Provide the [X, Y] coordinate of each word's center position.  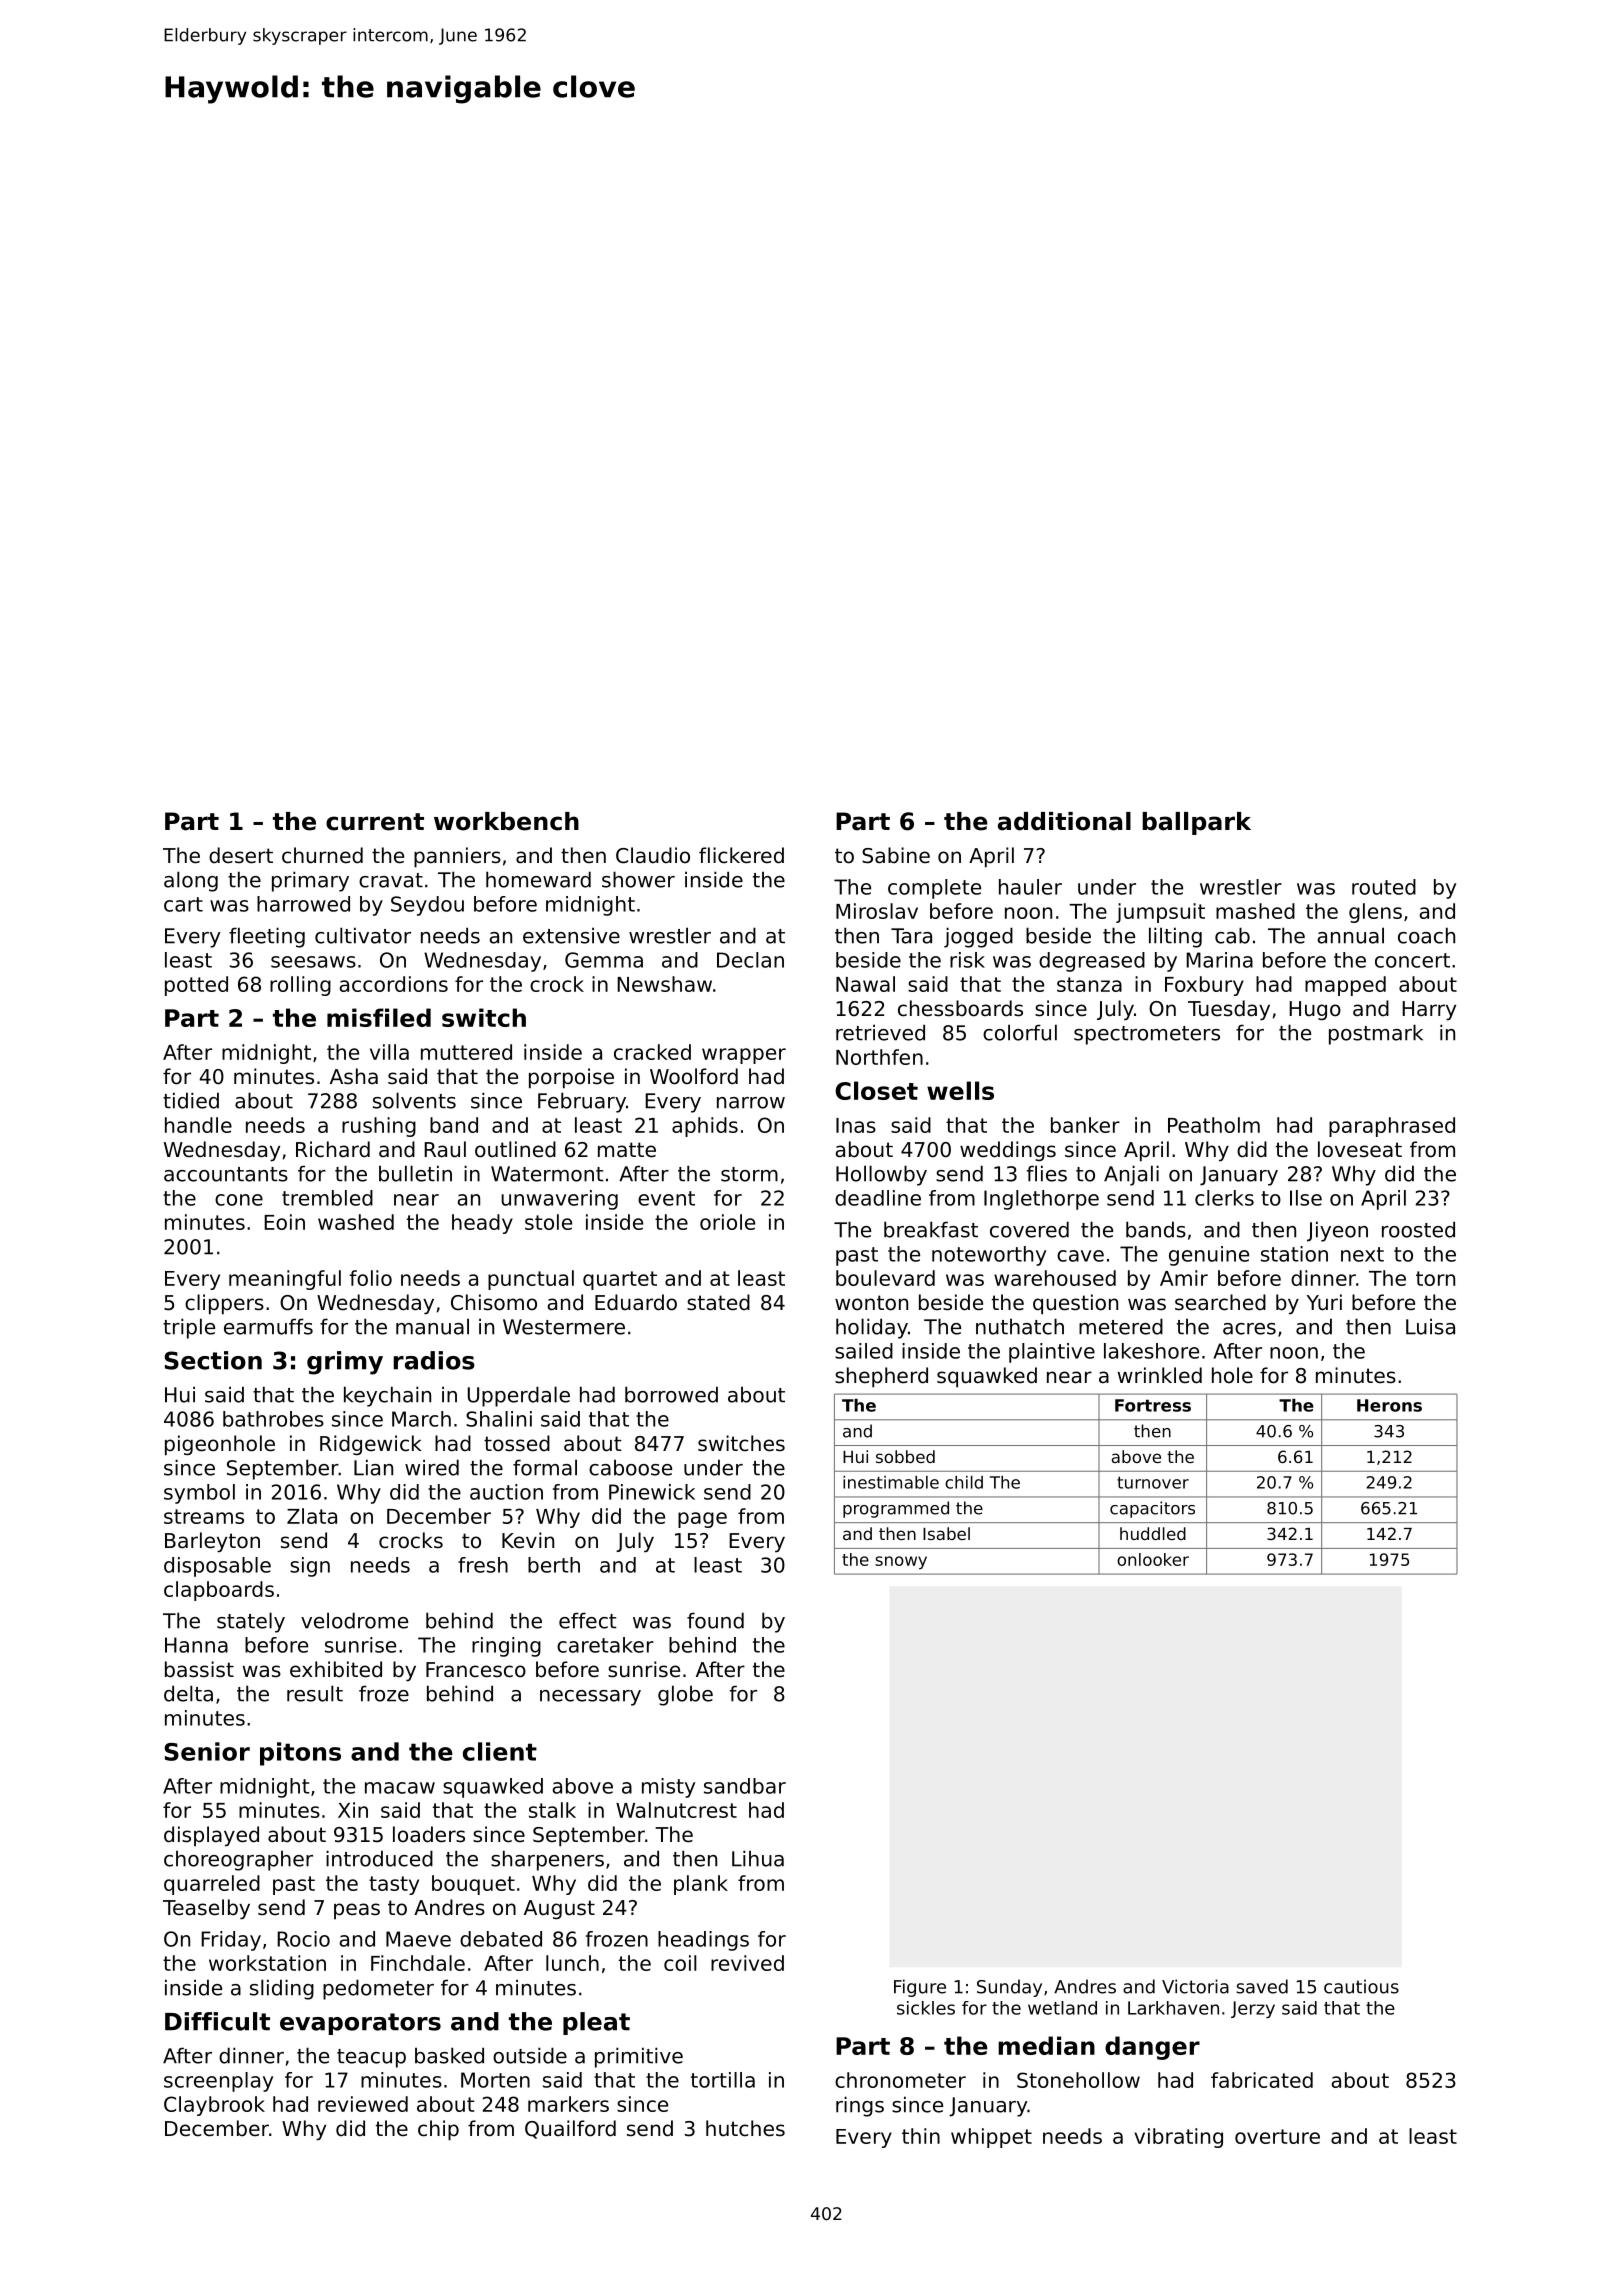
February [582, 1102]
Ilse [1306, 1198]
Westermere [564, 1327]
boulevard [885, 1278]
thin [921, 2136]
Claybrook [214, 2106]
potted [196, 986]
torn [1435, 1278]
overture [1277, 2136]
